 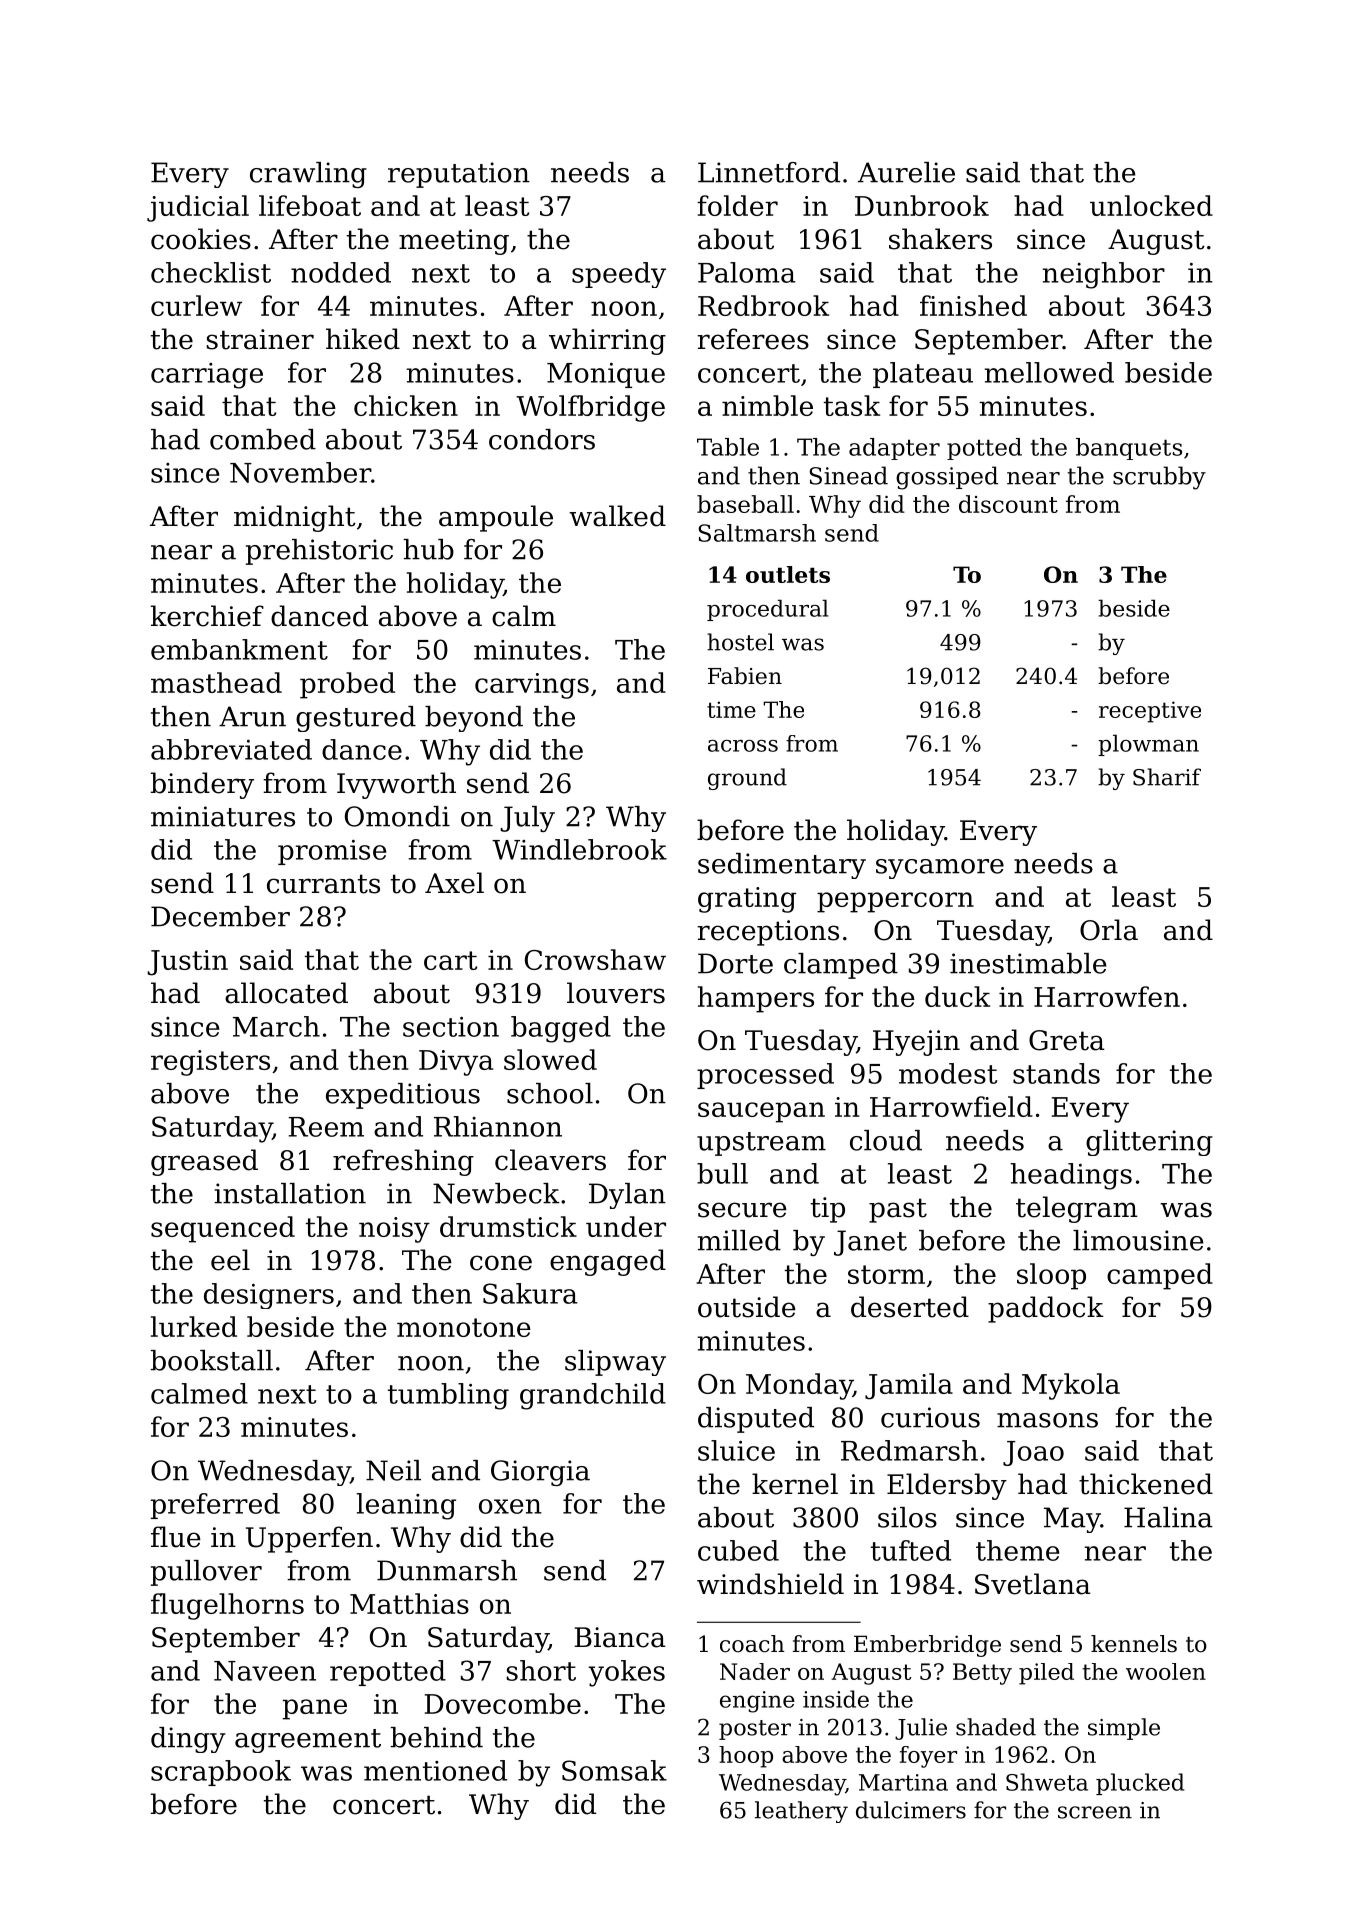 I want to click on Naveen, so click(x=265, y=1671).
